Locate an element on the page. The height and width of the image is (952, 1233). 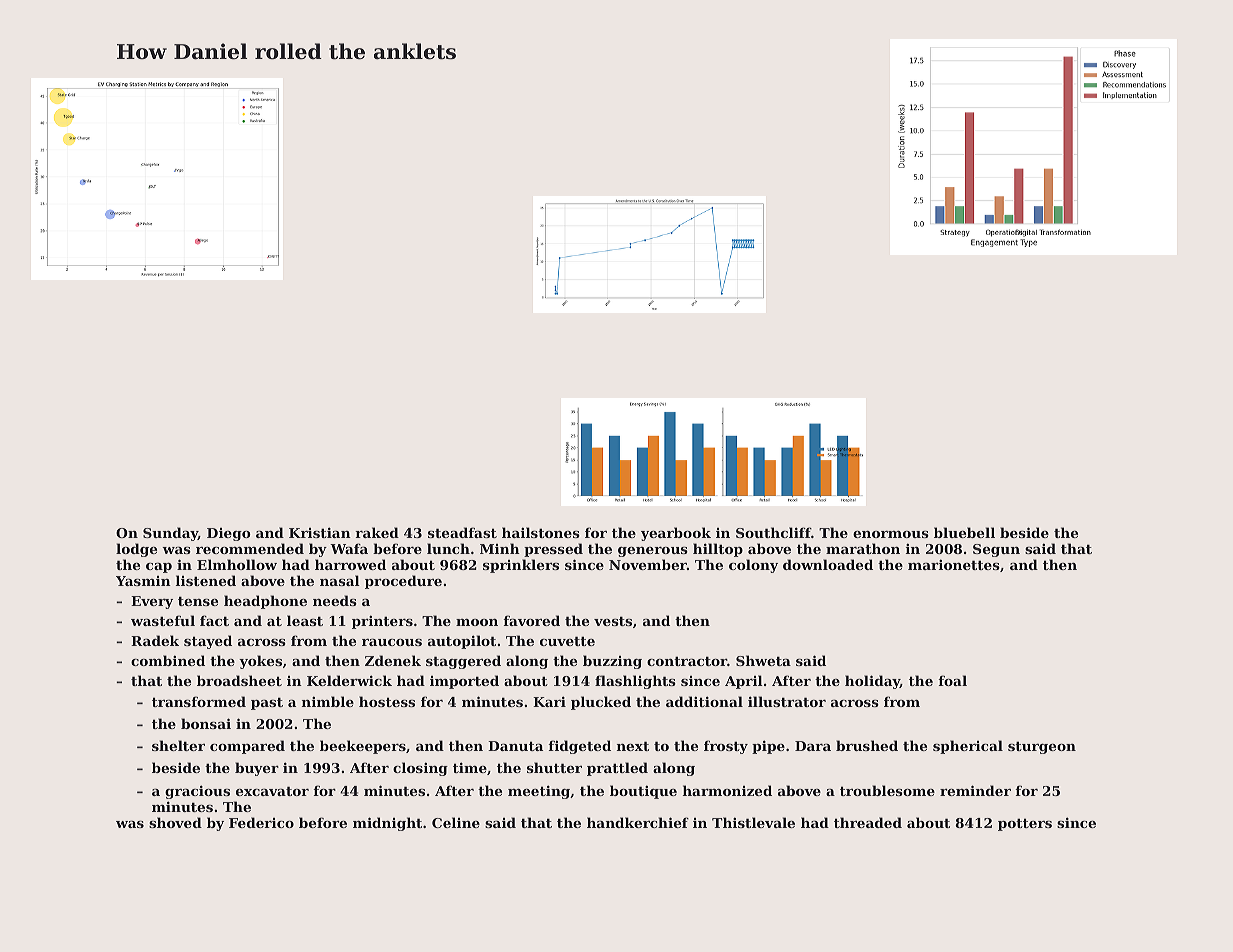
boutique is located at coordinates (643, 792).
